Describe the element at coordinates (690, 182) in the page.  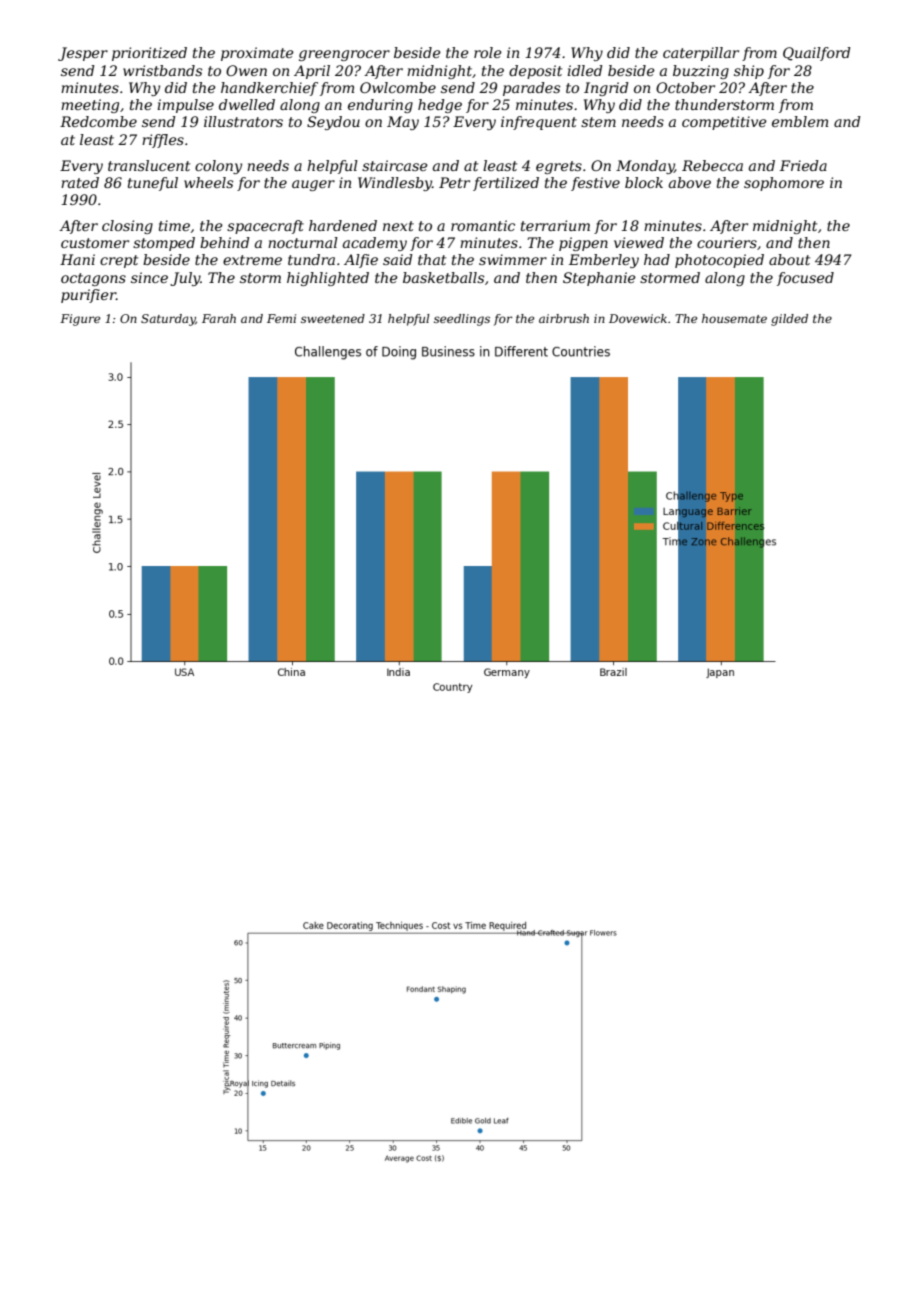
I see `above` at that location.
